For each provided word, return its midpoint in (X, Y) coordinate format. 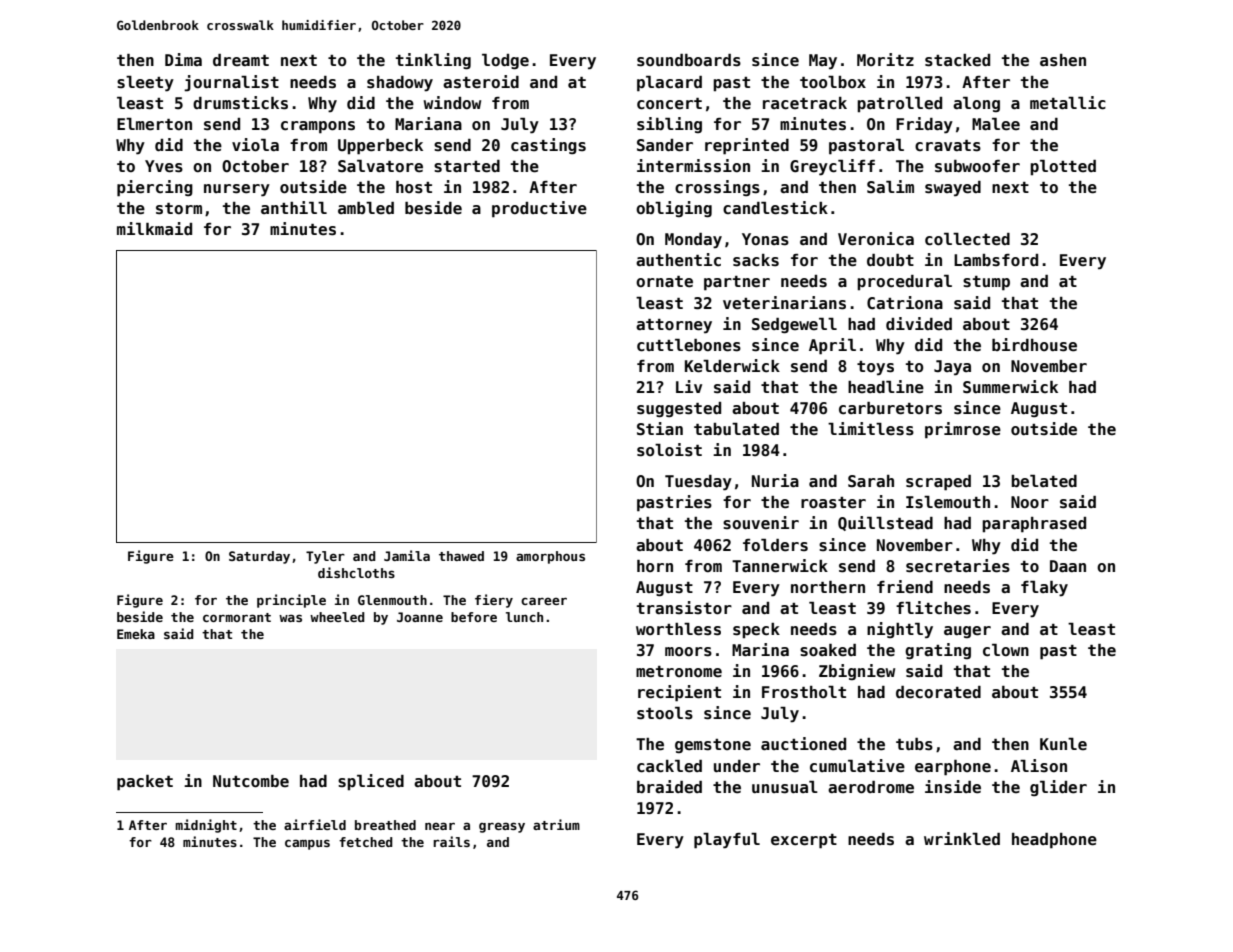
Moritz (885, 59)
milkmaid (154, 228)
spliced (371, 782)
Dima (183, 59)
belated (1044, 481)
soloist (669, 450)
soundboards (689, 60)
